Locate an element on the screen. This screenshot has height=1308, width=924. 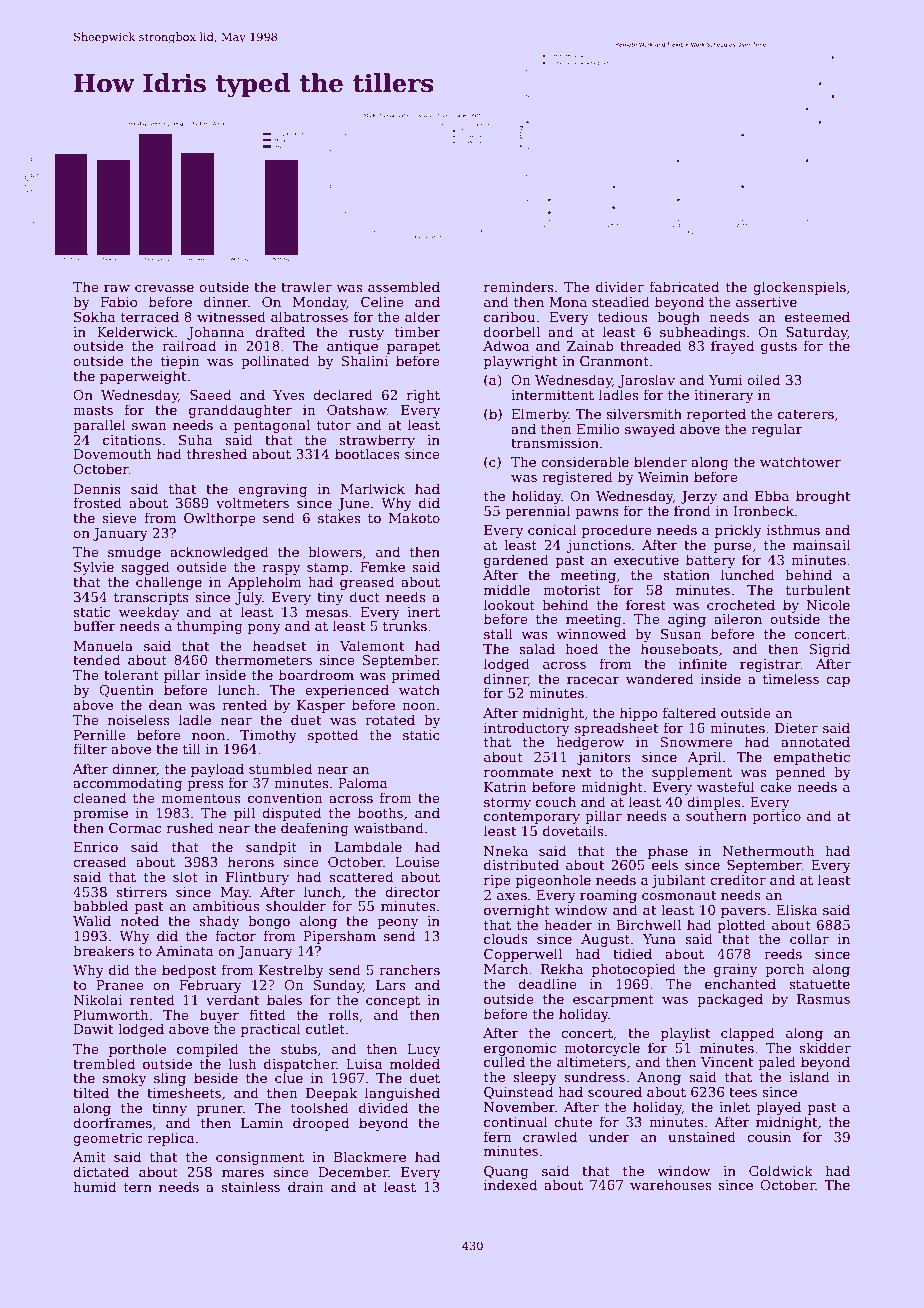
Johanna is located at coordinates (215, 333).
